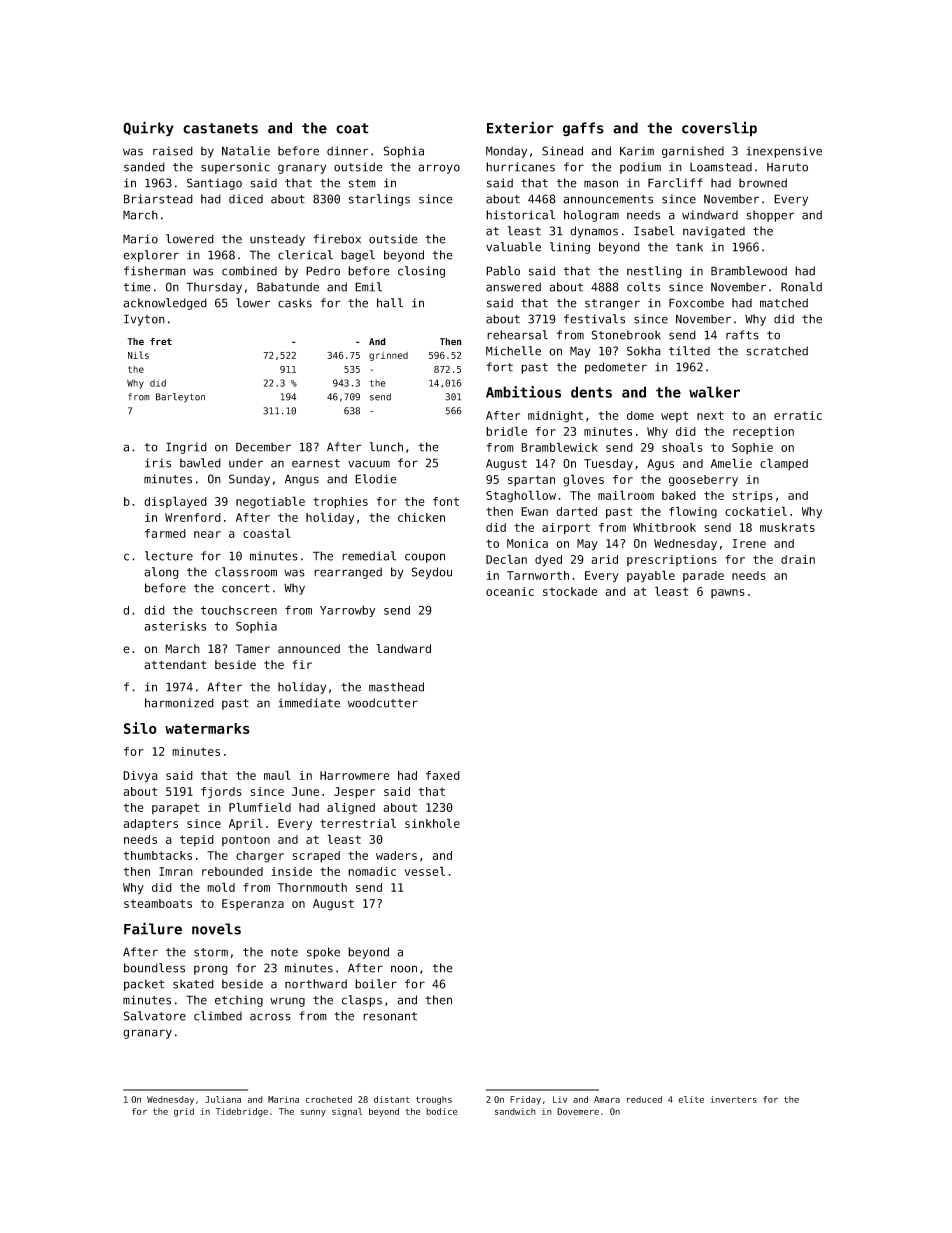  What do you see at coordinates (719, 129) in the image?
I see `coverslip` at bounding box center [719, 129].
